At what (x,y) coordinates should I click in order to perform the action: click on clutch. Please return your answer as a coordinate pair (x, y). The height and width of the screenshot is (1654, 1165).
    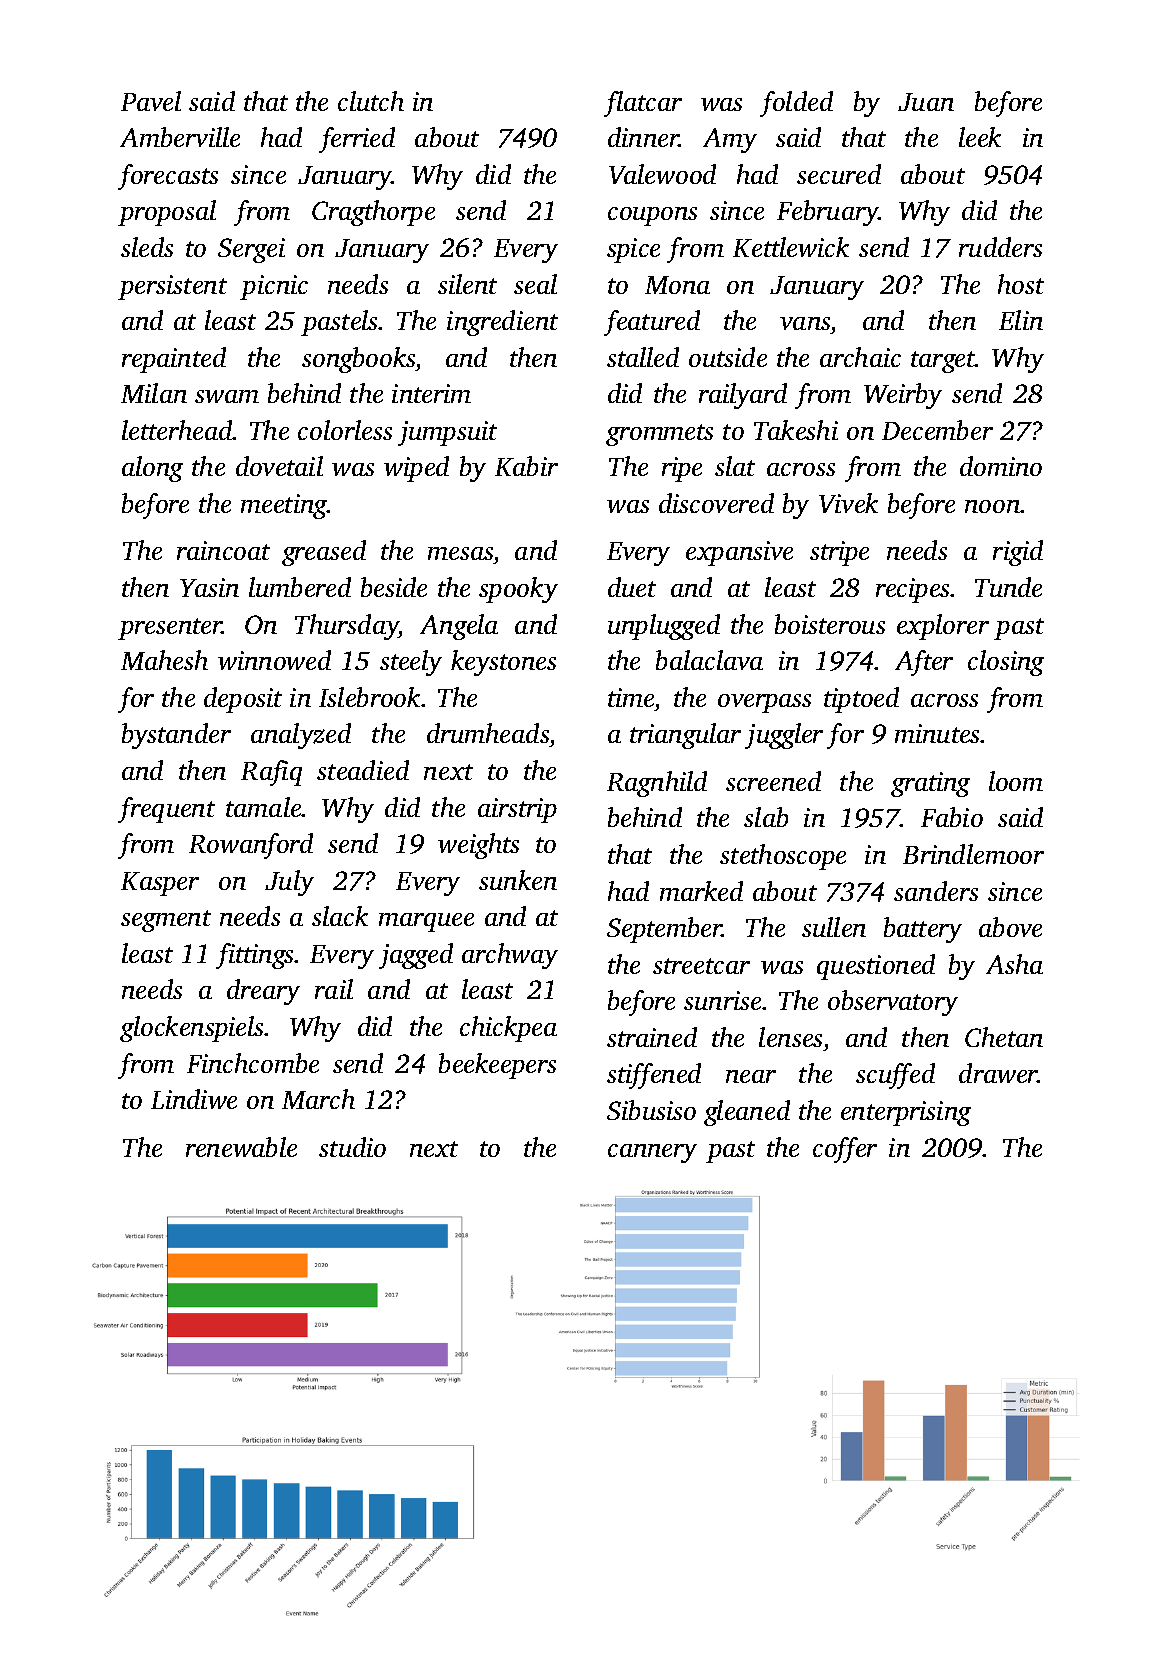
    Looking at the image, I should click on (371, 101).
